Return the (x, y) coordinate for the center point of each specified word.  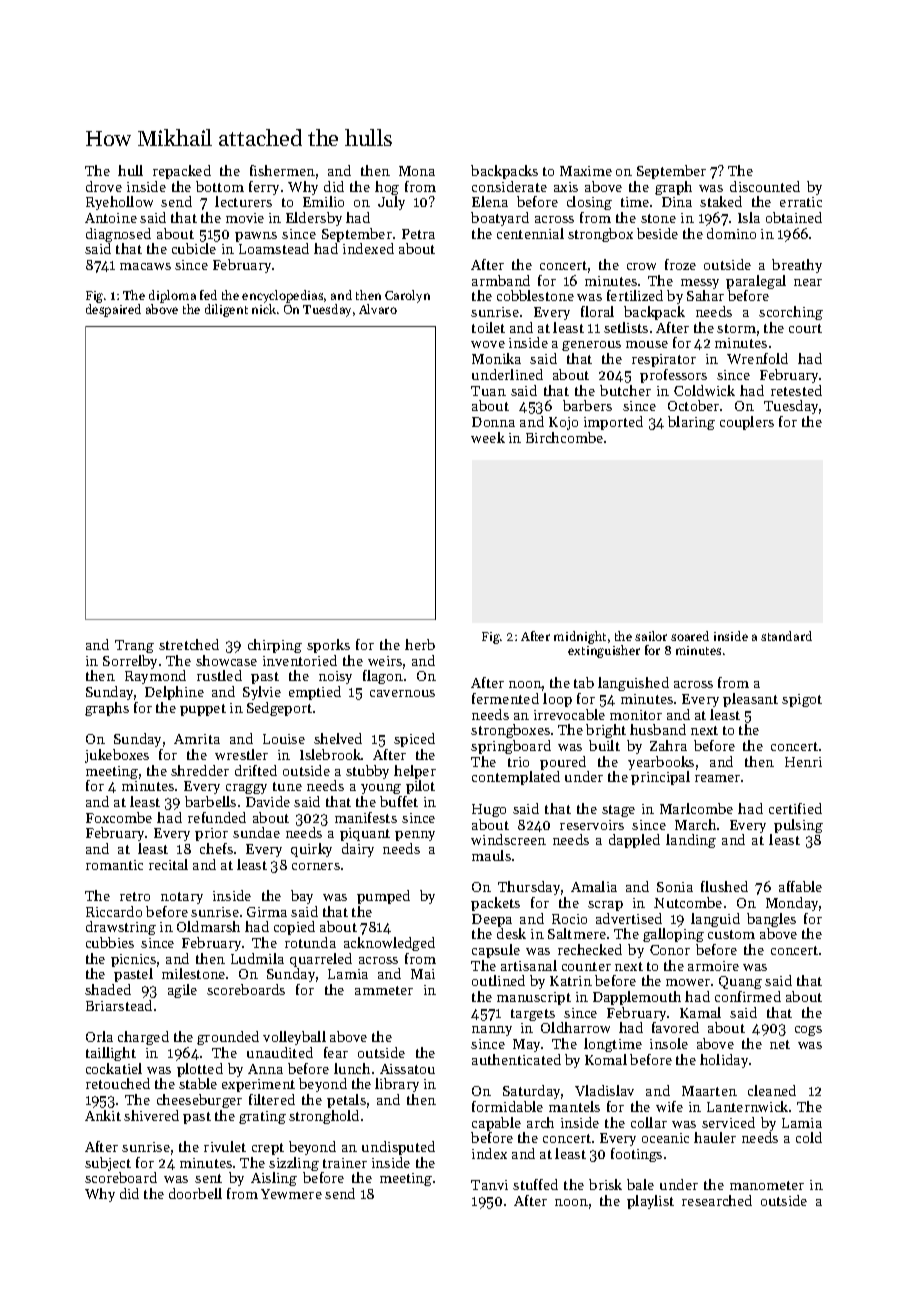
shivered (151, 1115)
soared (690, 636)
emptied (315, 693)
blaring (691, 423)
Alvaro (378, 309)
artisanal (529, 965)
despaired (113, 310)
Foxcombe (119, 817)
